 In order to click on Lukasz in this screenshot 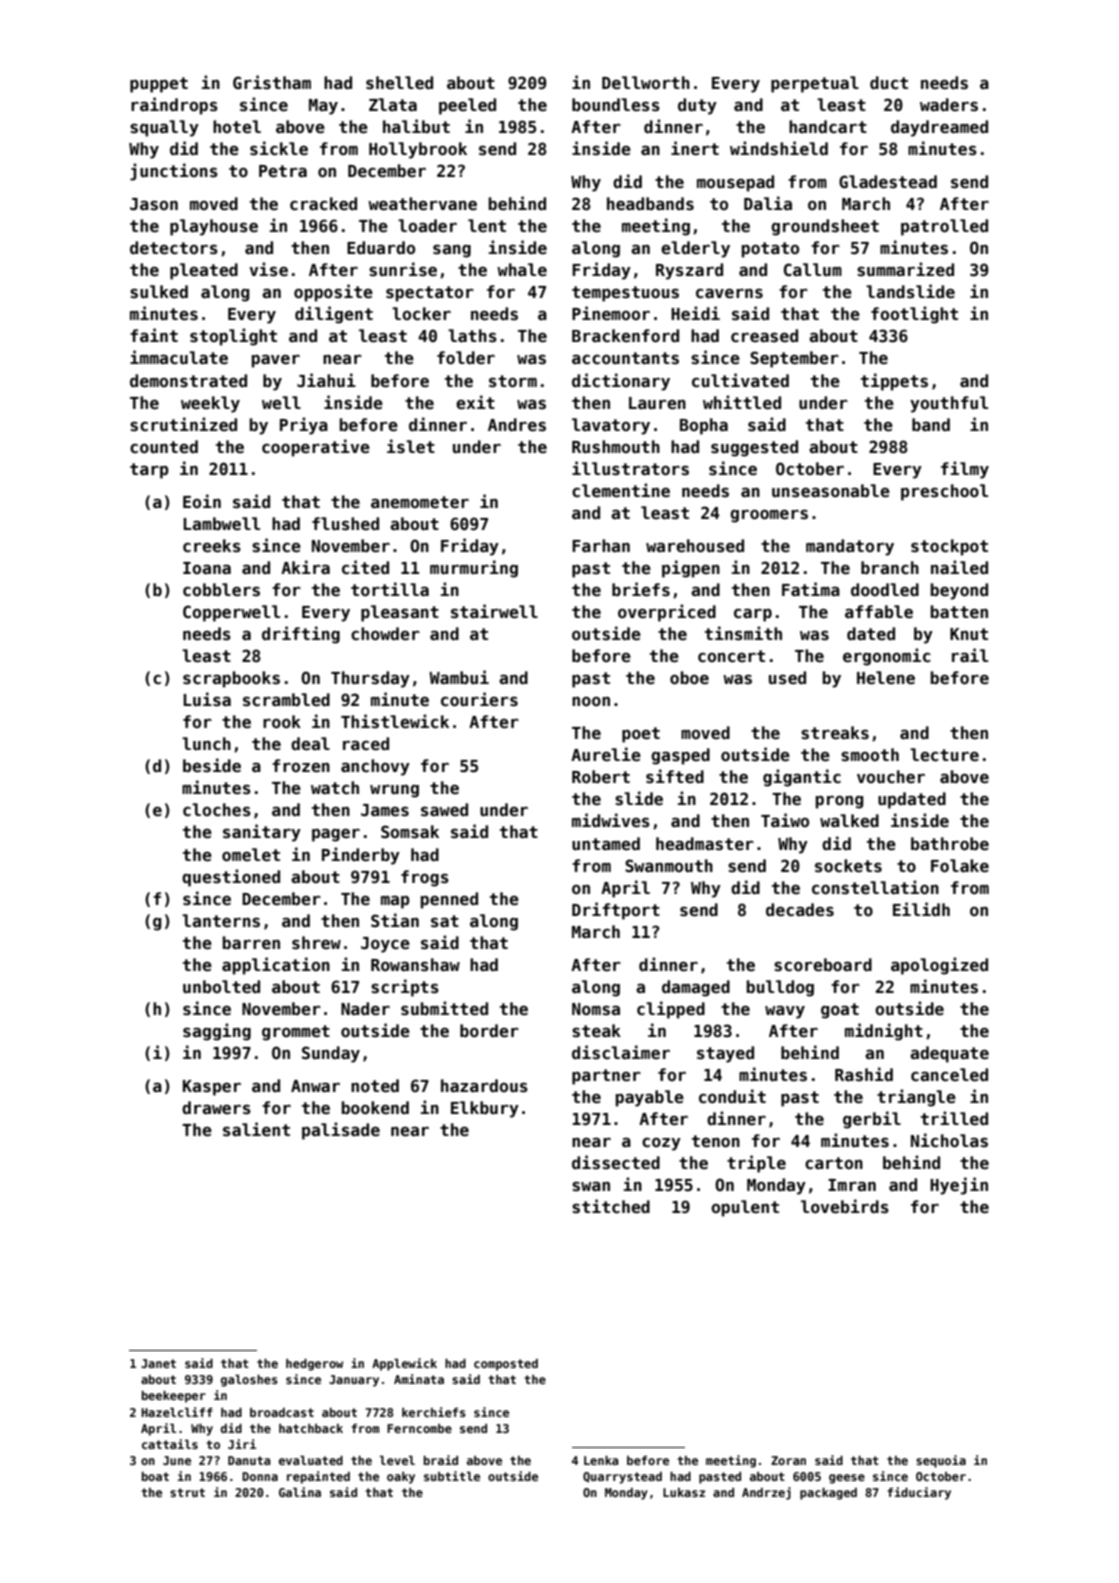, I will do `click(684, 1492)`.
